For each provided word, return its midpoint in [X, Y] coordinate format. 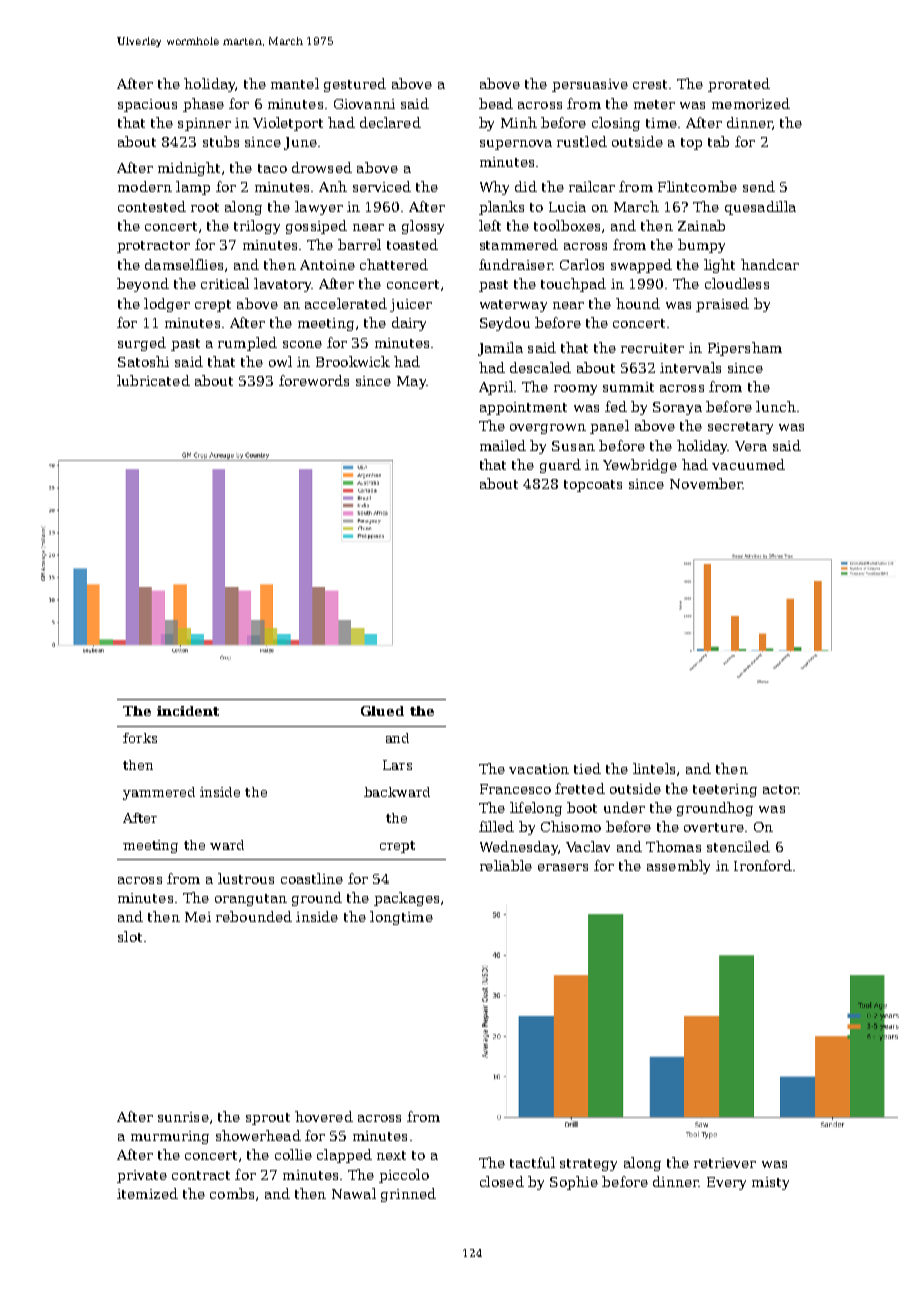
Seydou [505, 324]
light [719, 266]
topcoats [593, 486]
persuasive [590, 85]
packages [406, 899]
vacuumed [748, 464]
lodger [167, 305]
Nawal [354, 1193]
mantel [295, 83]
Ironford [763, 865]
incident [188, 711]
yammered [159, 793]
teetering [725, 790]
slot [130, 936]
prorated [739, 85]
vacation [539, 769]
